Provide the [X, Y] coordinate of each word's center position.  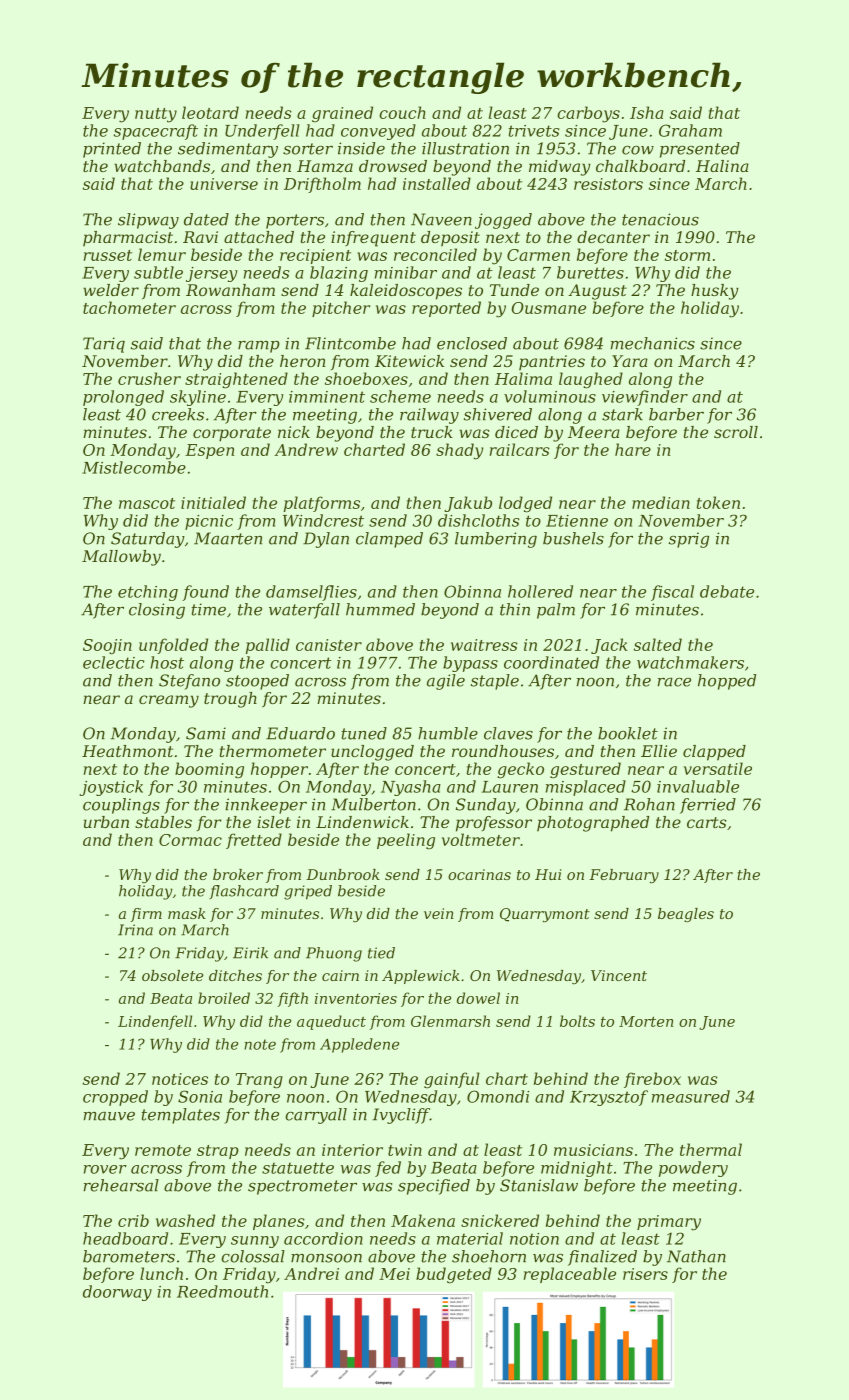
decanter [613, 237]
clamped [389, 540]
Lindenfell [155, 1022]
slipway [148, 221]
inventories [356, 998]
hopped [727, 682]
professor [494, 824]
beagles [686, 915]
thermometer [273, 751]
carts [707, 822]
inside [361, 148]
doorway [117, 1293]
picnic [209, 522]
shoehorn [489, 1256]
